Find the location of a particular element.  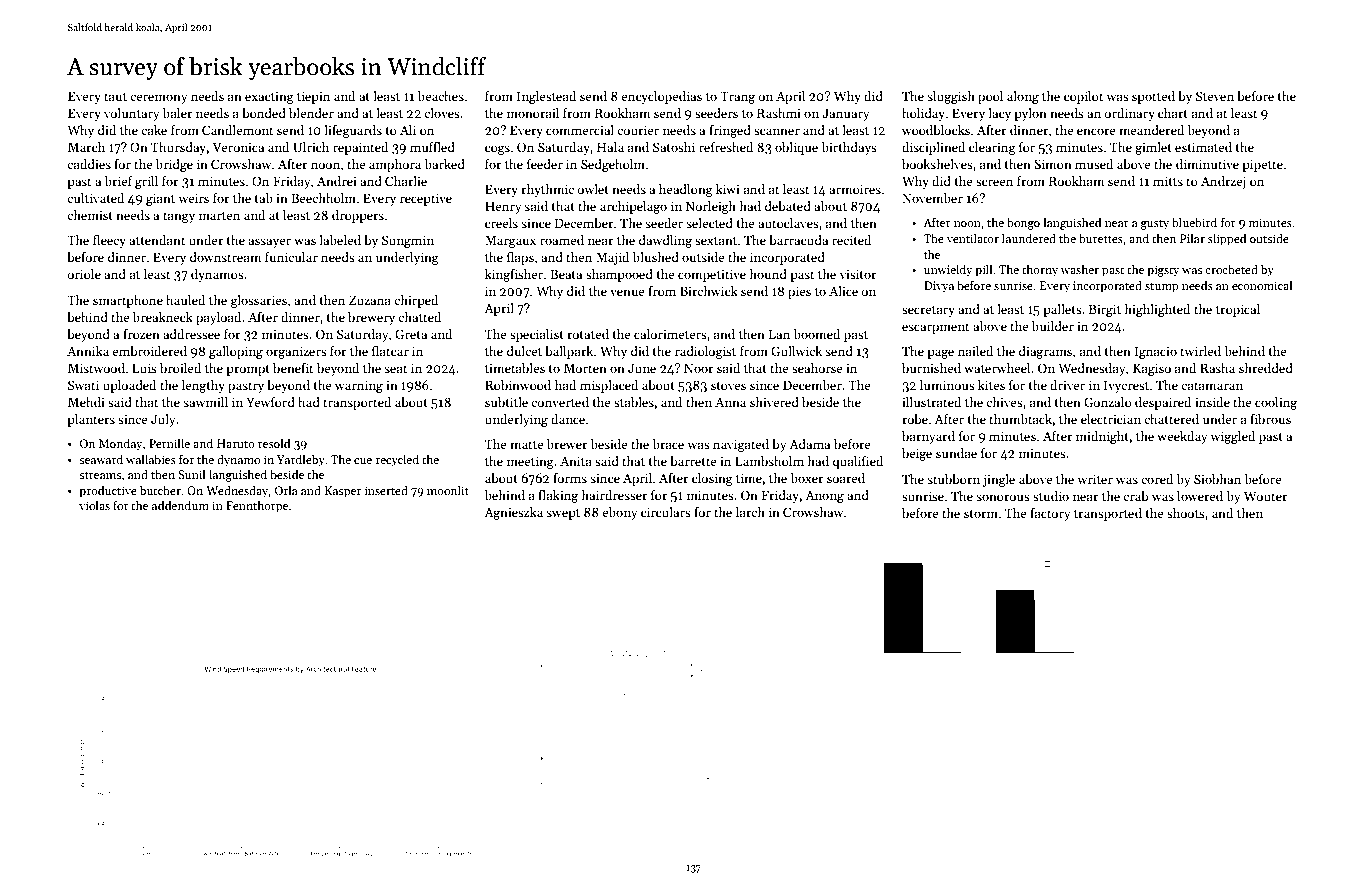

Ulrich is located at coordinates (311, 147).
